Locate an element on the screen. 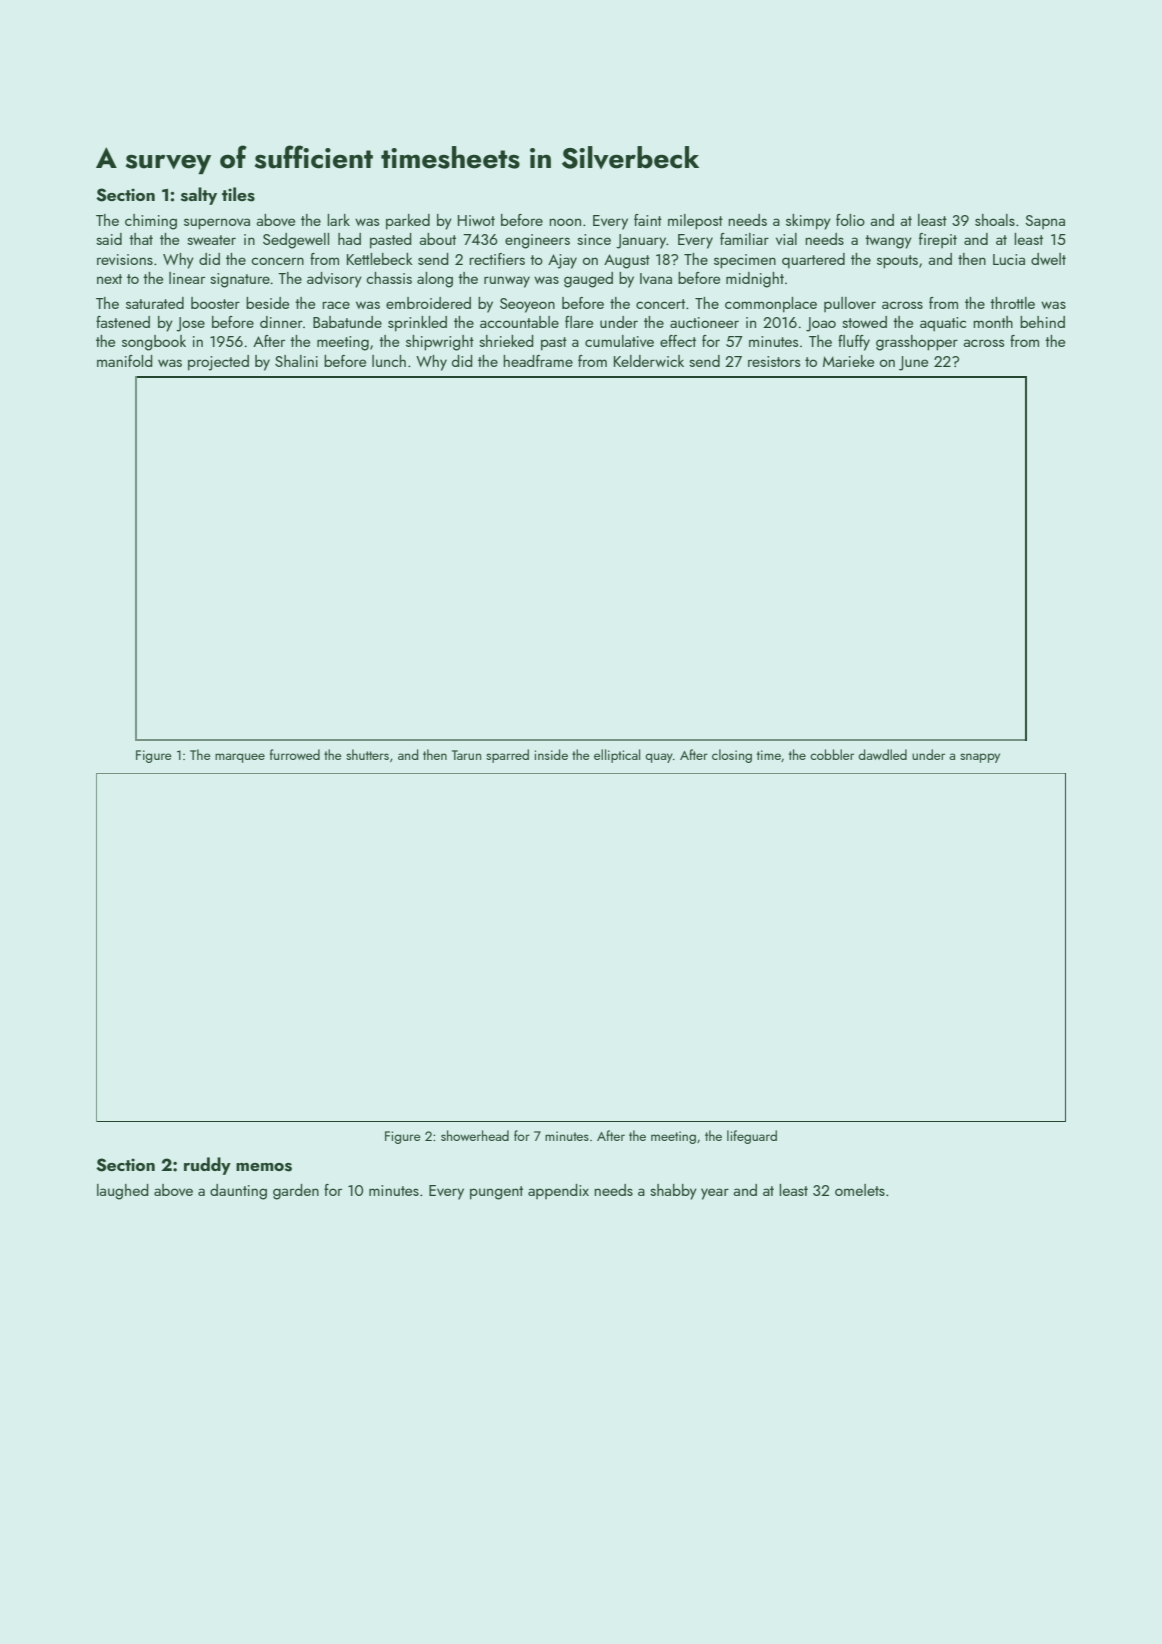 The height and width of the screenshot is (1644, 1162). familiar is located at coordinates (744, 239).
